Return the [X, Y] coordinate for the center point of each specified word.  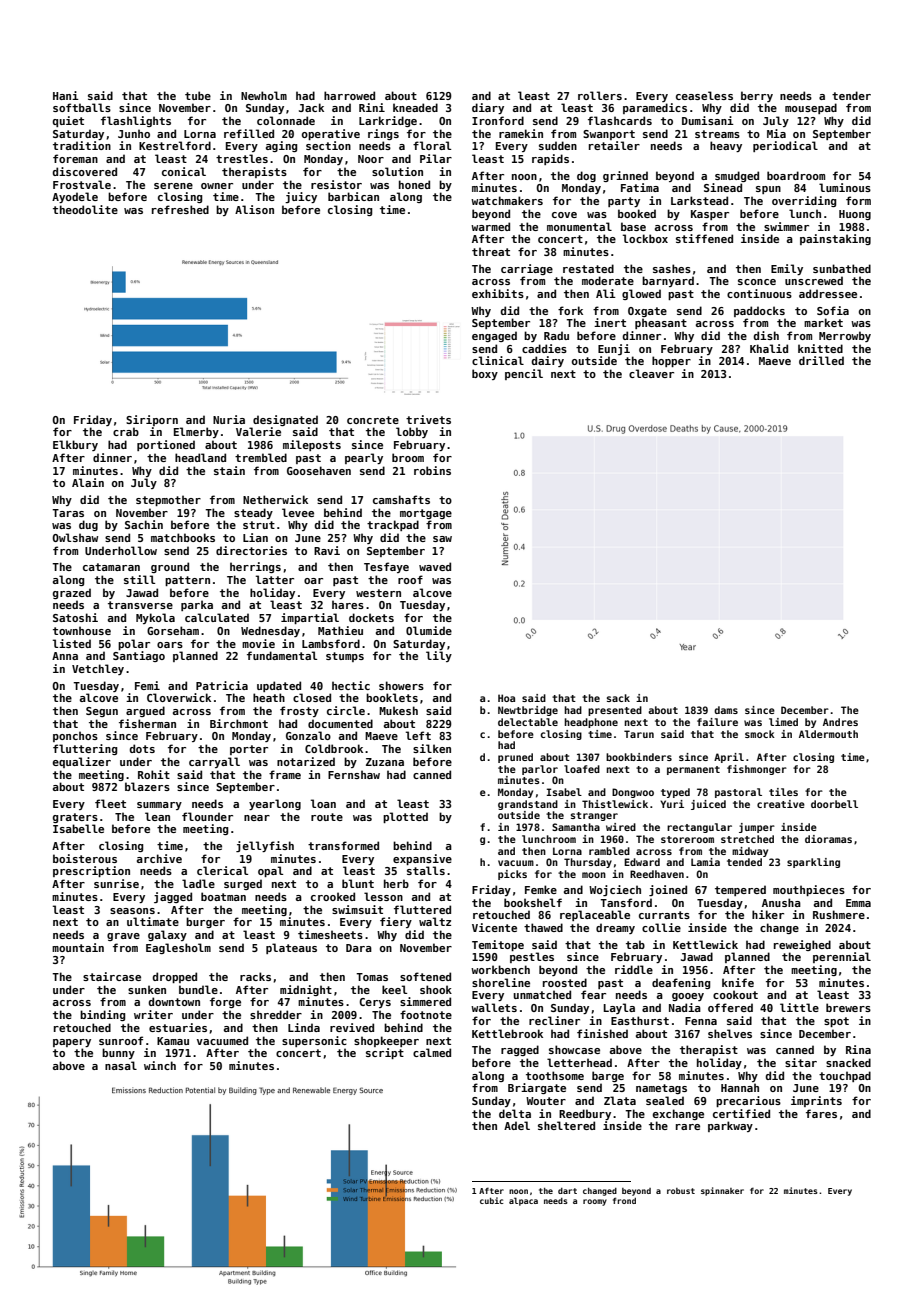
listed [72, 643]
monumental [579, 226]
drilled [821, 360]
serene [173, 186]
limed [783, 722]
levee [298, 512]
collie [661, 927]
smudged [737, 176]
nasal [121, 1065]
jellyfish [265, 846]
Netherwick [275, 499]
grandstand [528, 805]
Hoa [506, 698]
